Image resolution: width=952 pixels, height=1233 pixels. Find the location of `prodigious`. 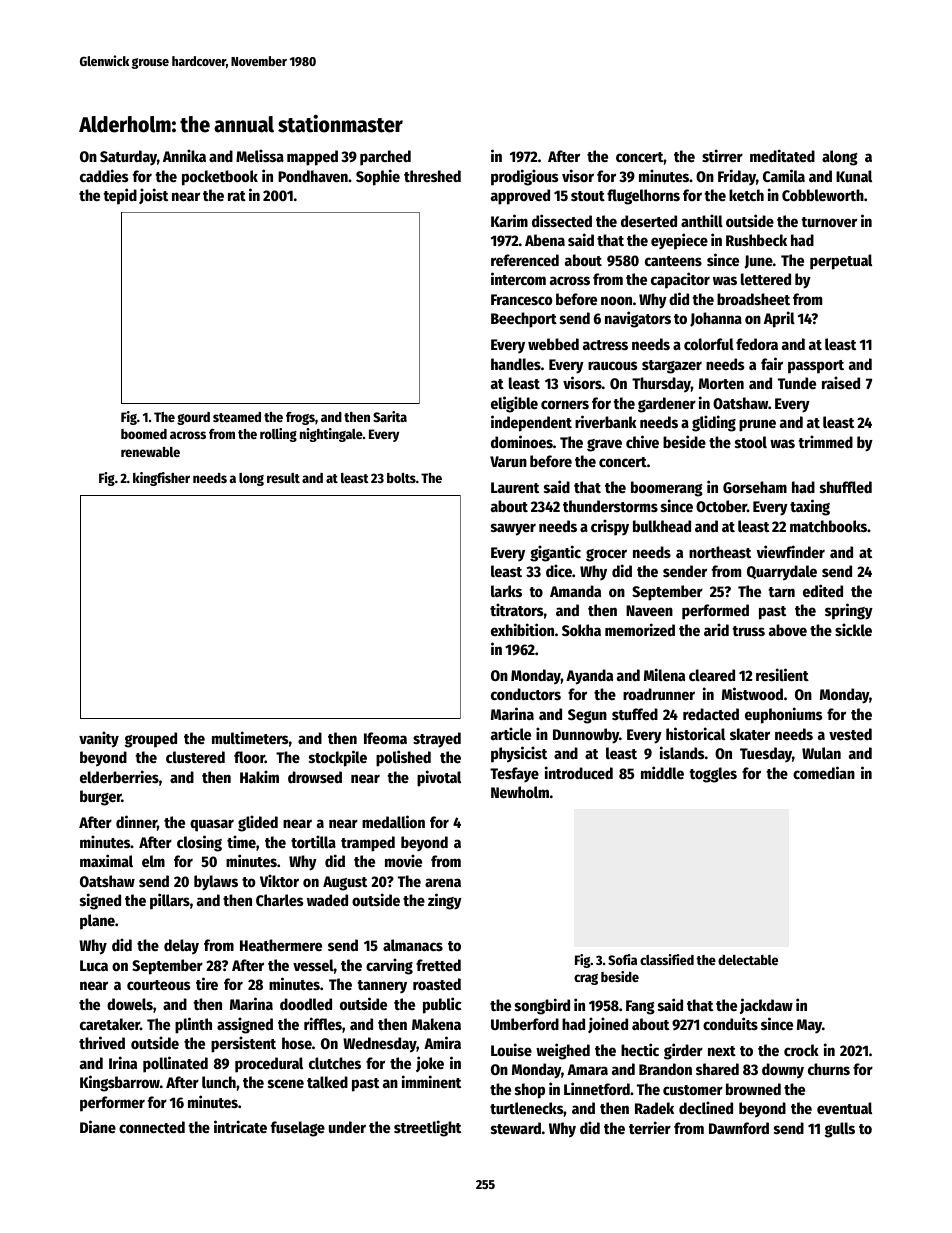

prodigious is located at coordinates (525, 177).
